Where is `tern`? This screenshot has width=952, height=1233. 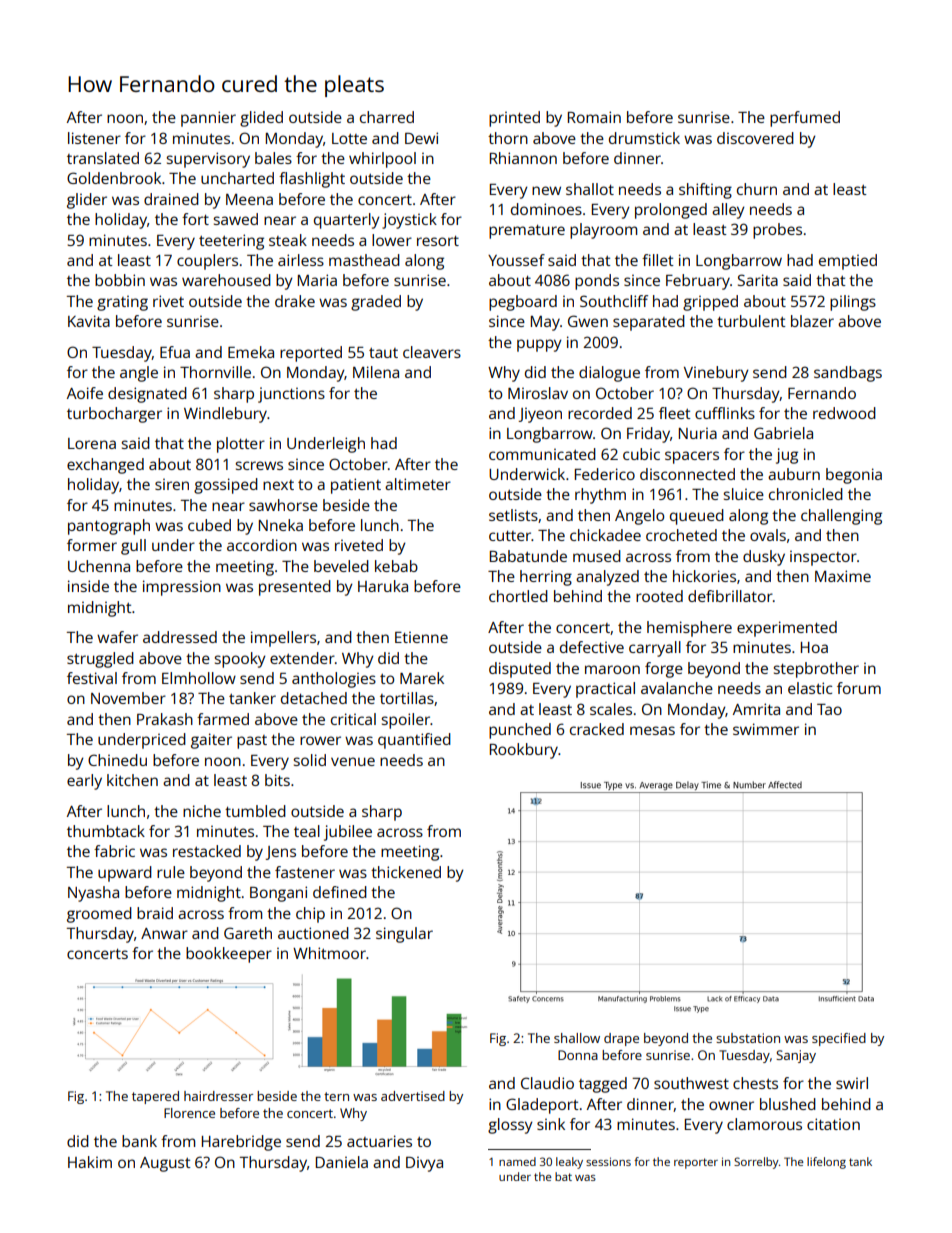
tern is located at coordinates (336, 1096).
